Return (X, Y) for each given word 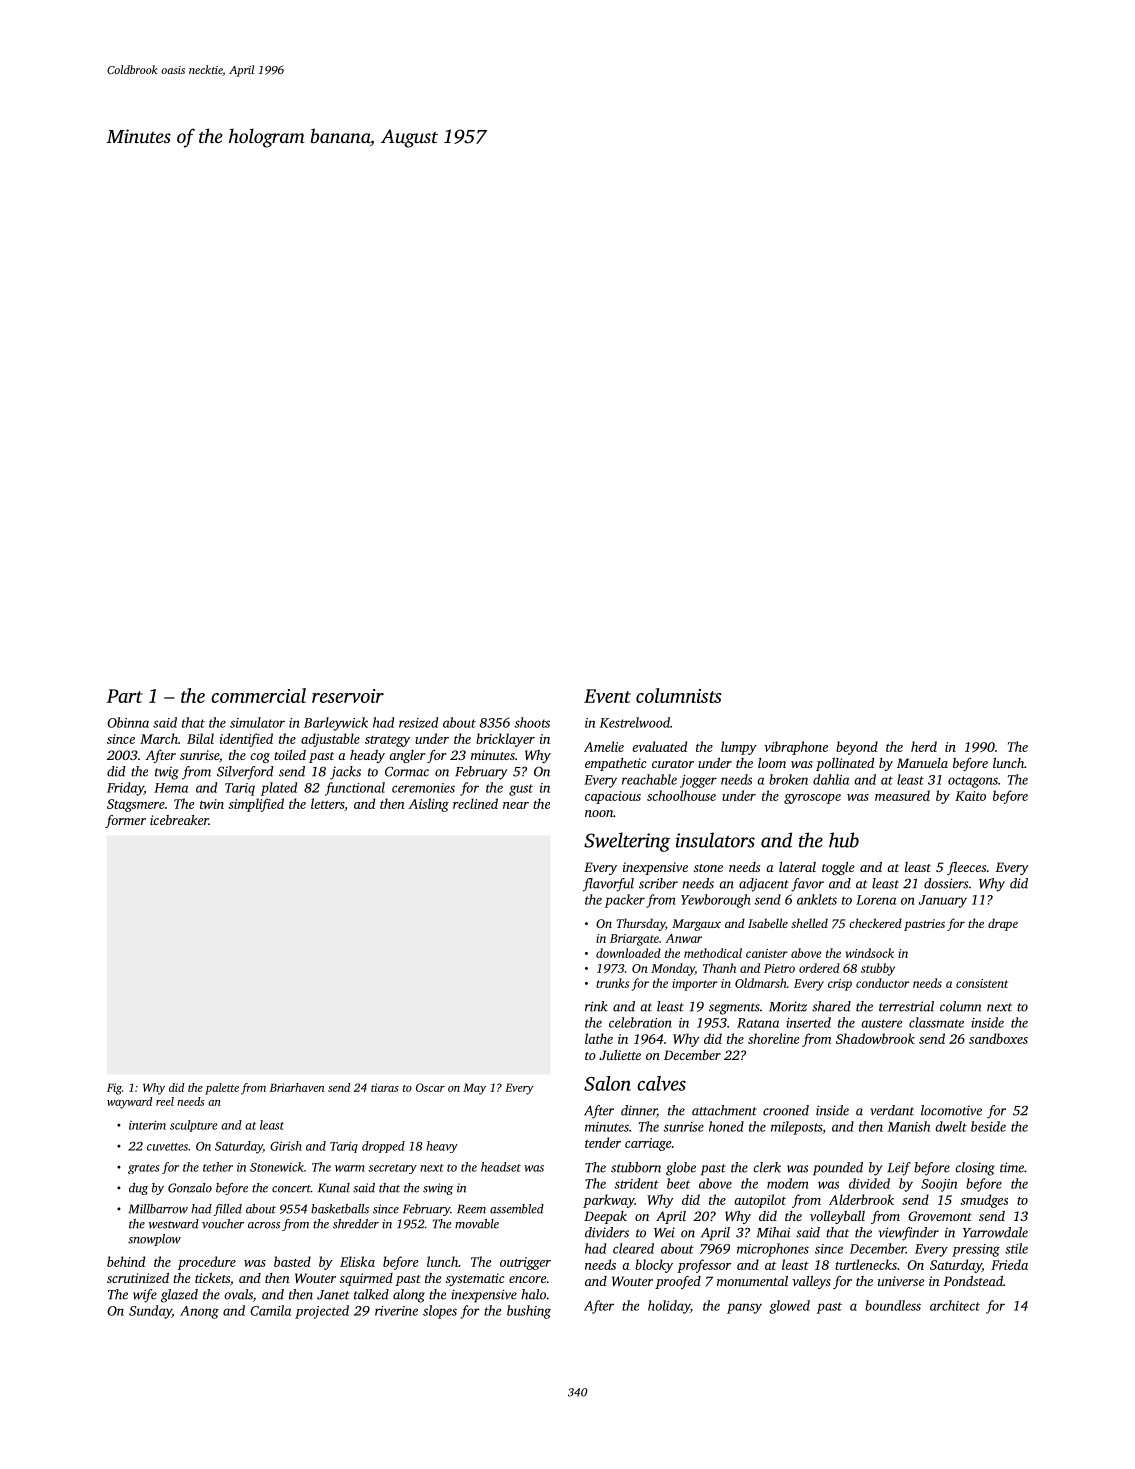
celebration (640, 1022)
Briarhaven (297, 1087)
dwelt (951, 1126)
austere (881, 1023)
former (125, 821)
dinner (639, 1111)
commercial (258, 695)
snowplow (154, 1240)
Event (607, 696)
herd (924, 746)
